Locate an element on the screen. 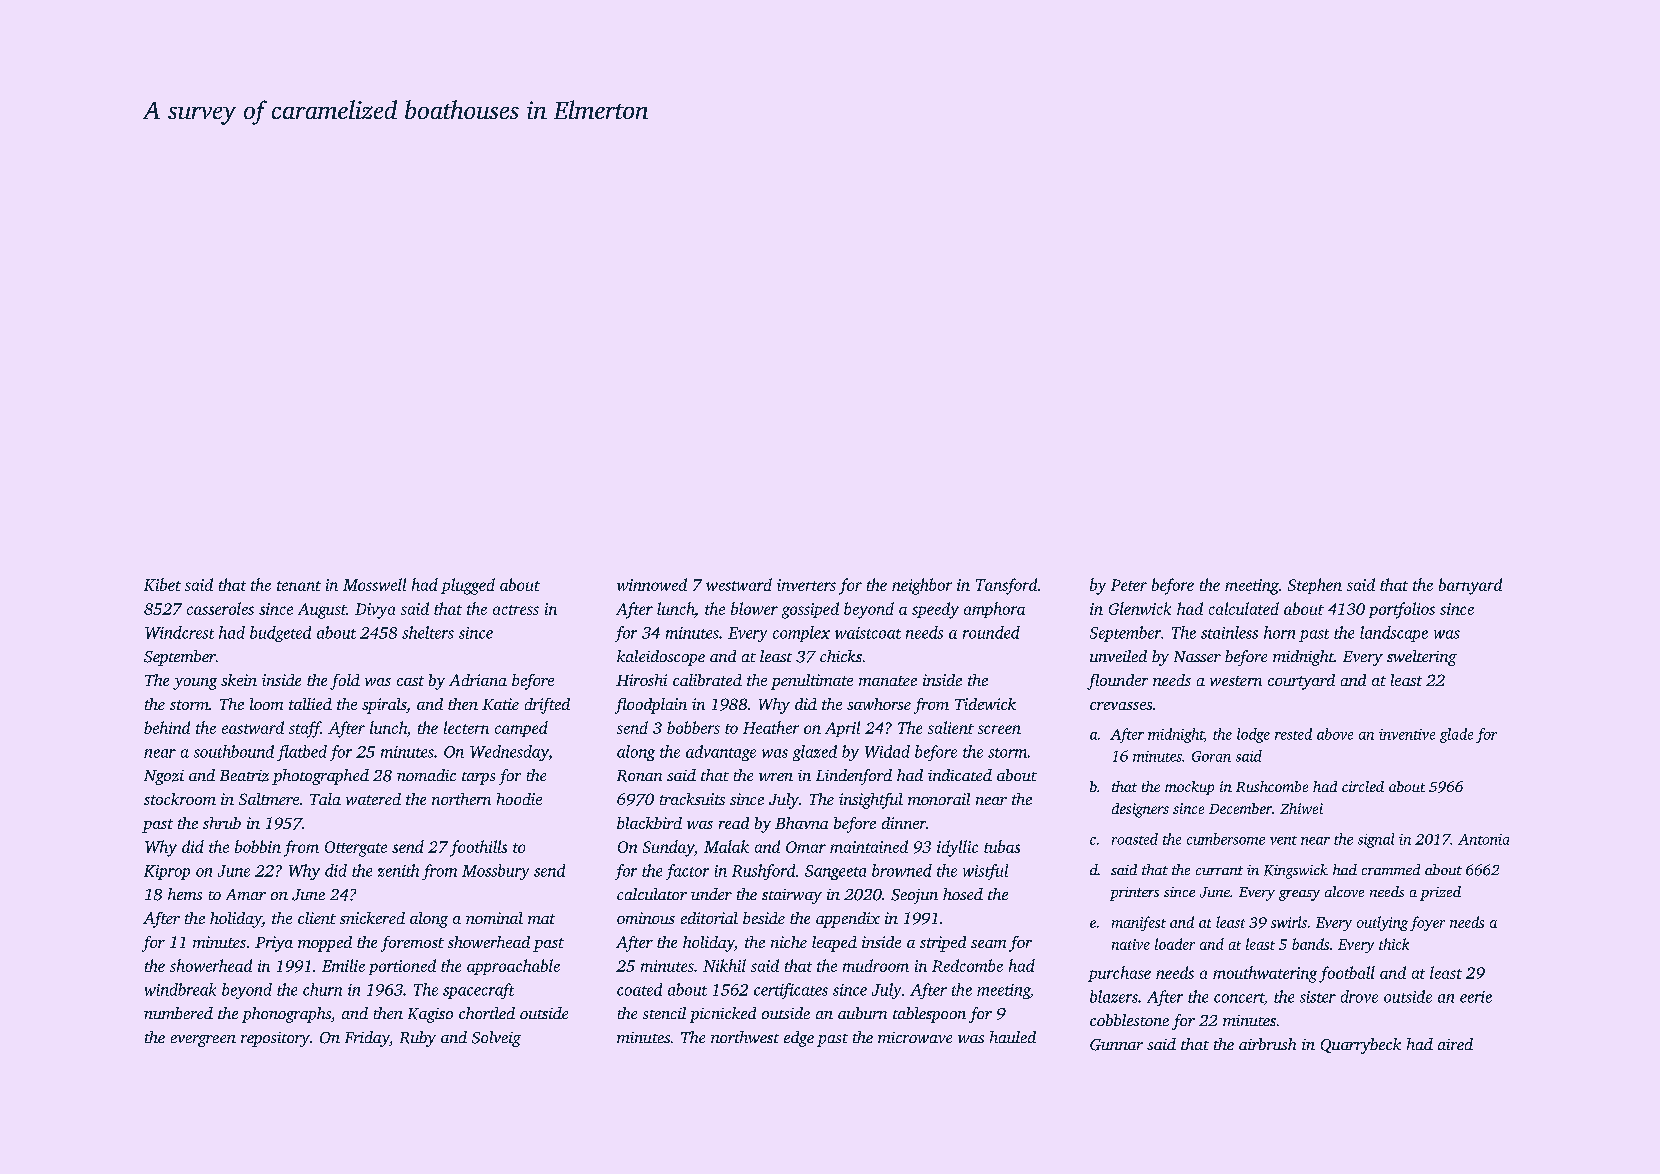  churn is located at coordinates (322, 989).
